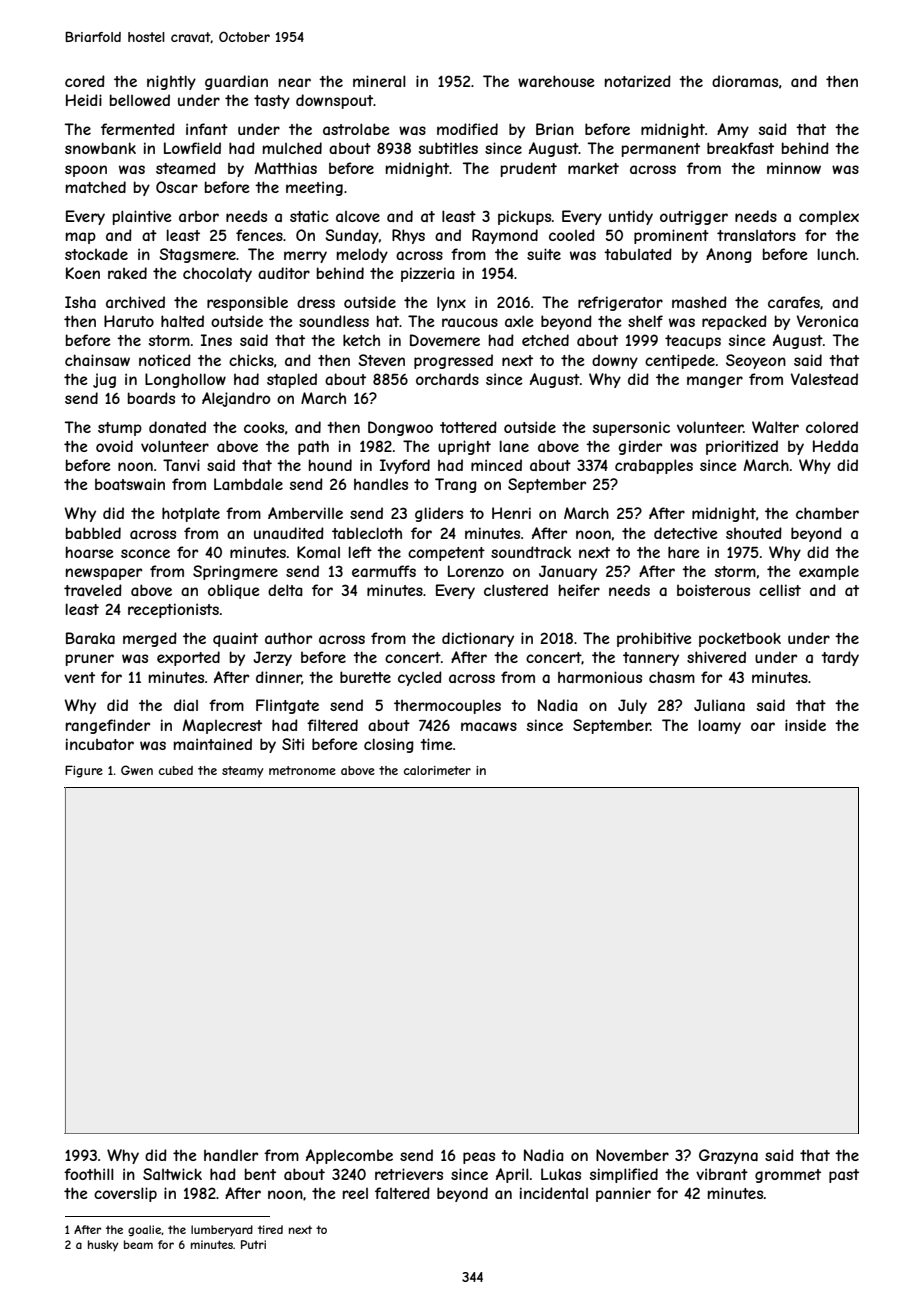 This page has height=1314, width=924. Describe the element at coordinates (794, 168) in the page. I see `minnow` at that location.
